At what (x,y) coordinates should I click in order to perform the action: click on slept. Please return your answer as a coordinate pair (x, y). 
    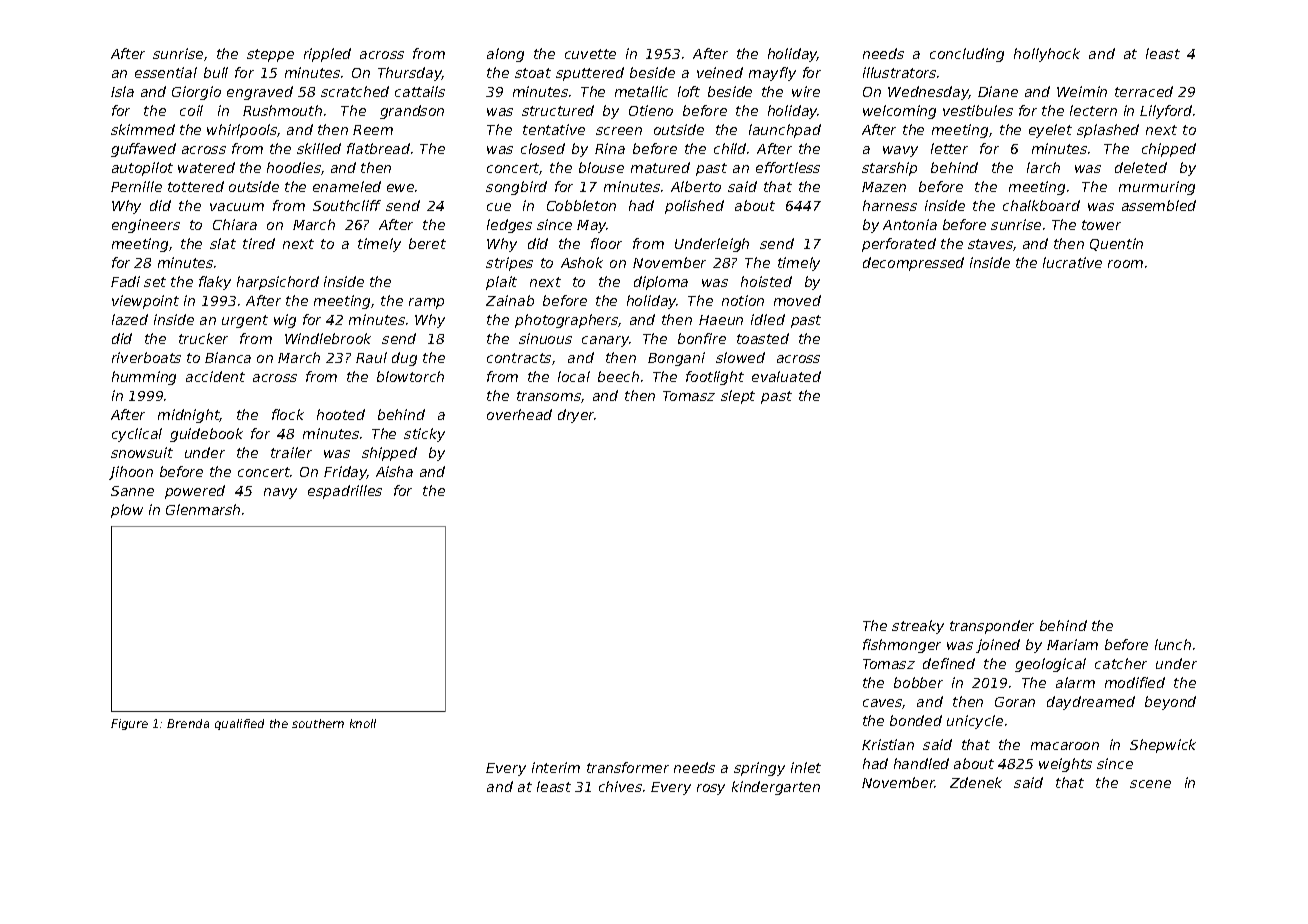
    Looking at the image, I should click on (738, 397).
